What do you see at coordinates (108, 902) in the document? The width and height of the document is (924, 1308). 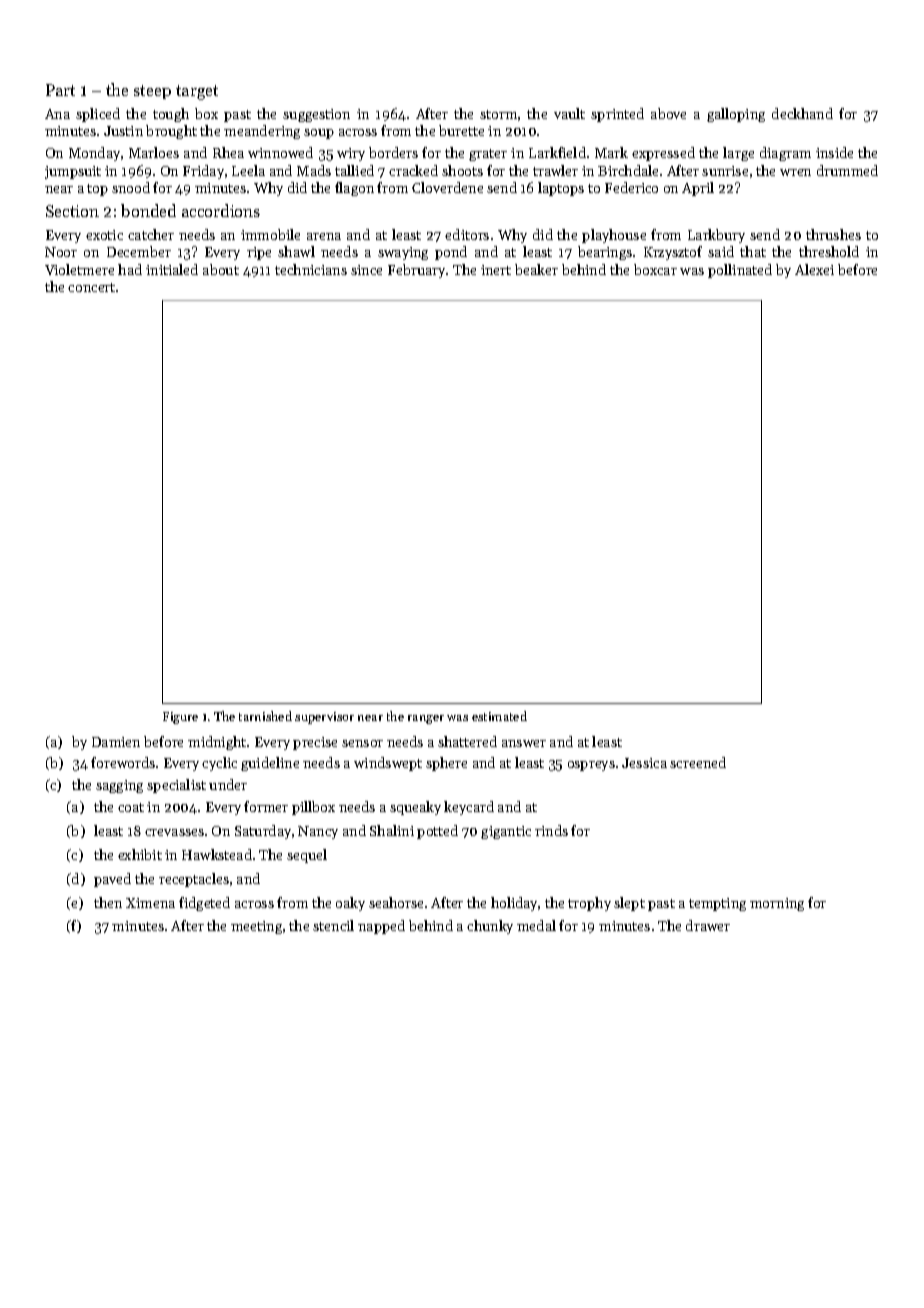 I see `then` at bounding box center [108, 902].
